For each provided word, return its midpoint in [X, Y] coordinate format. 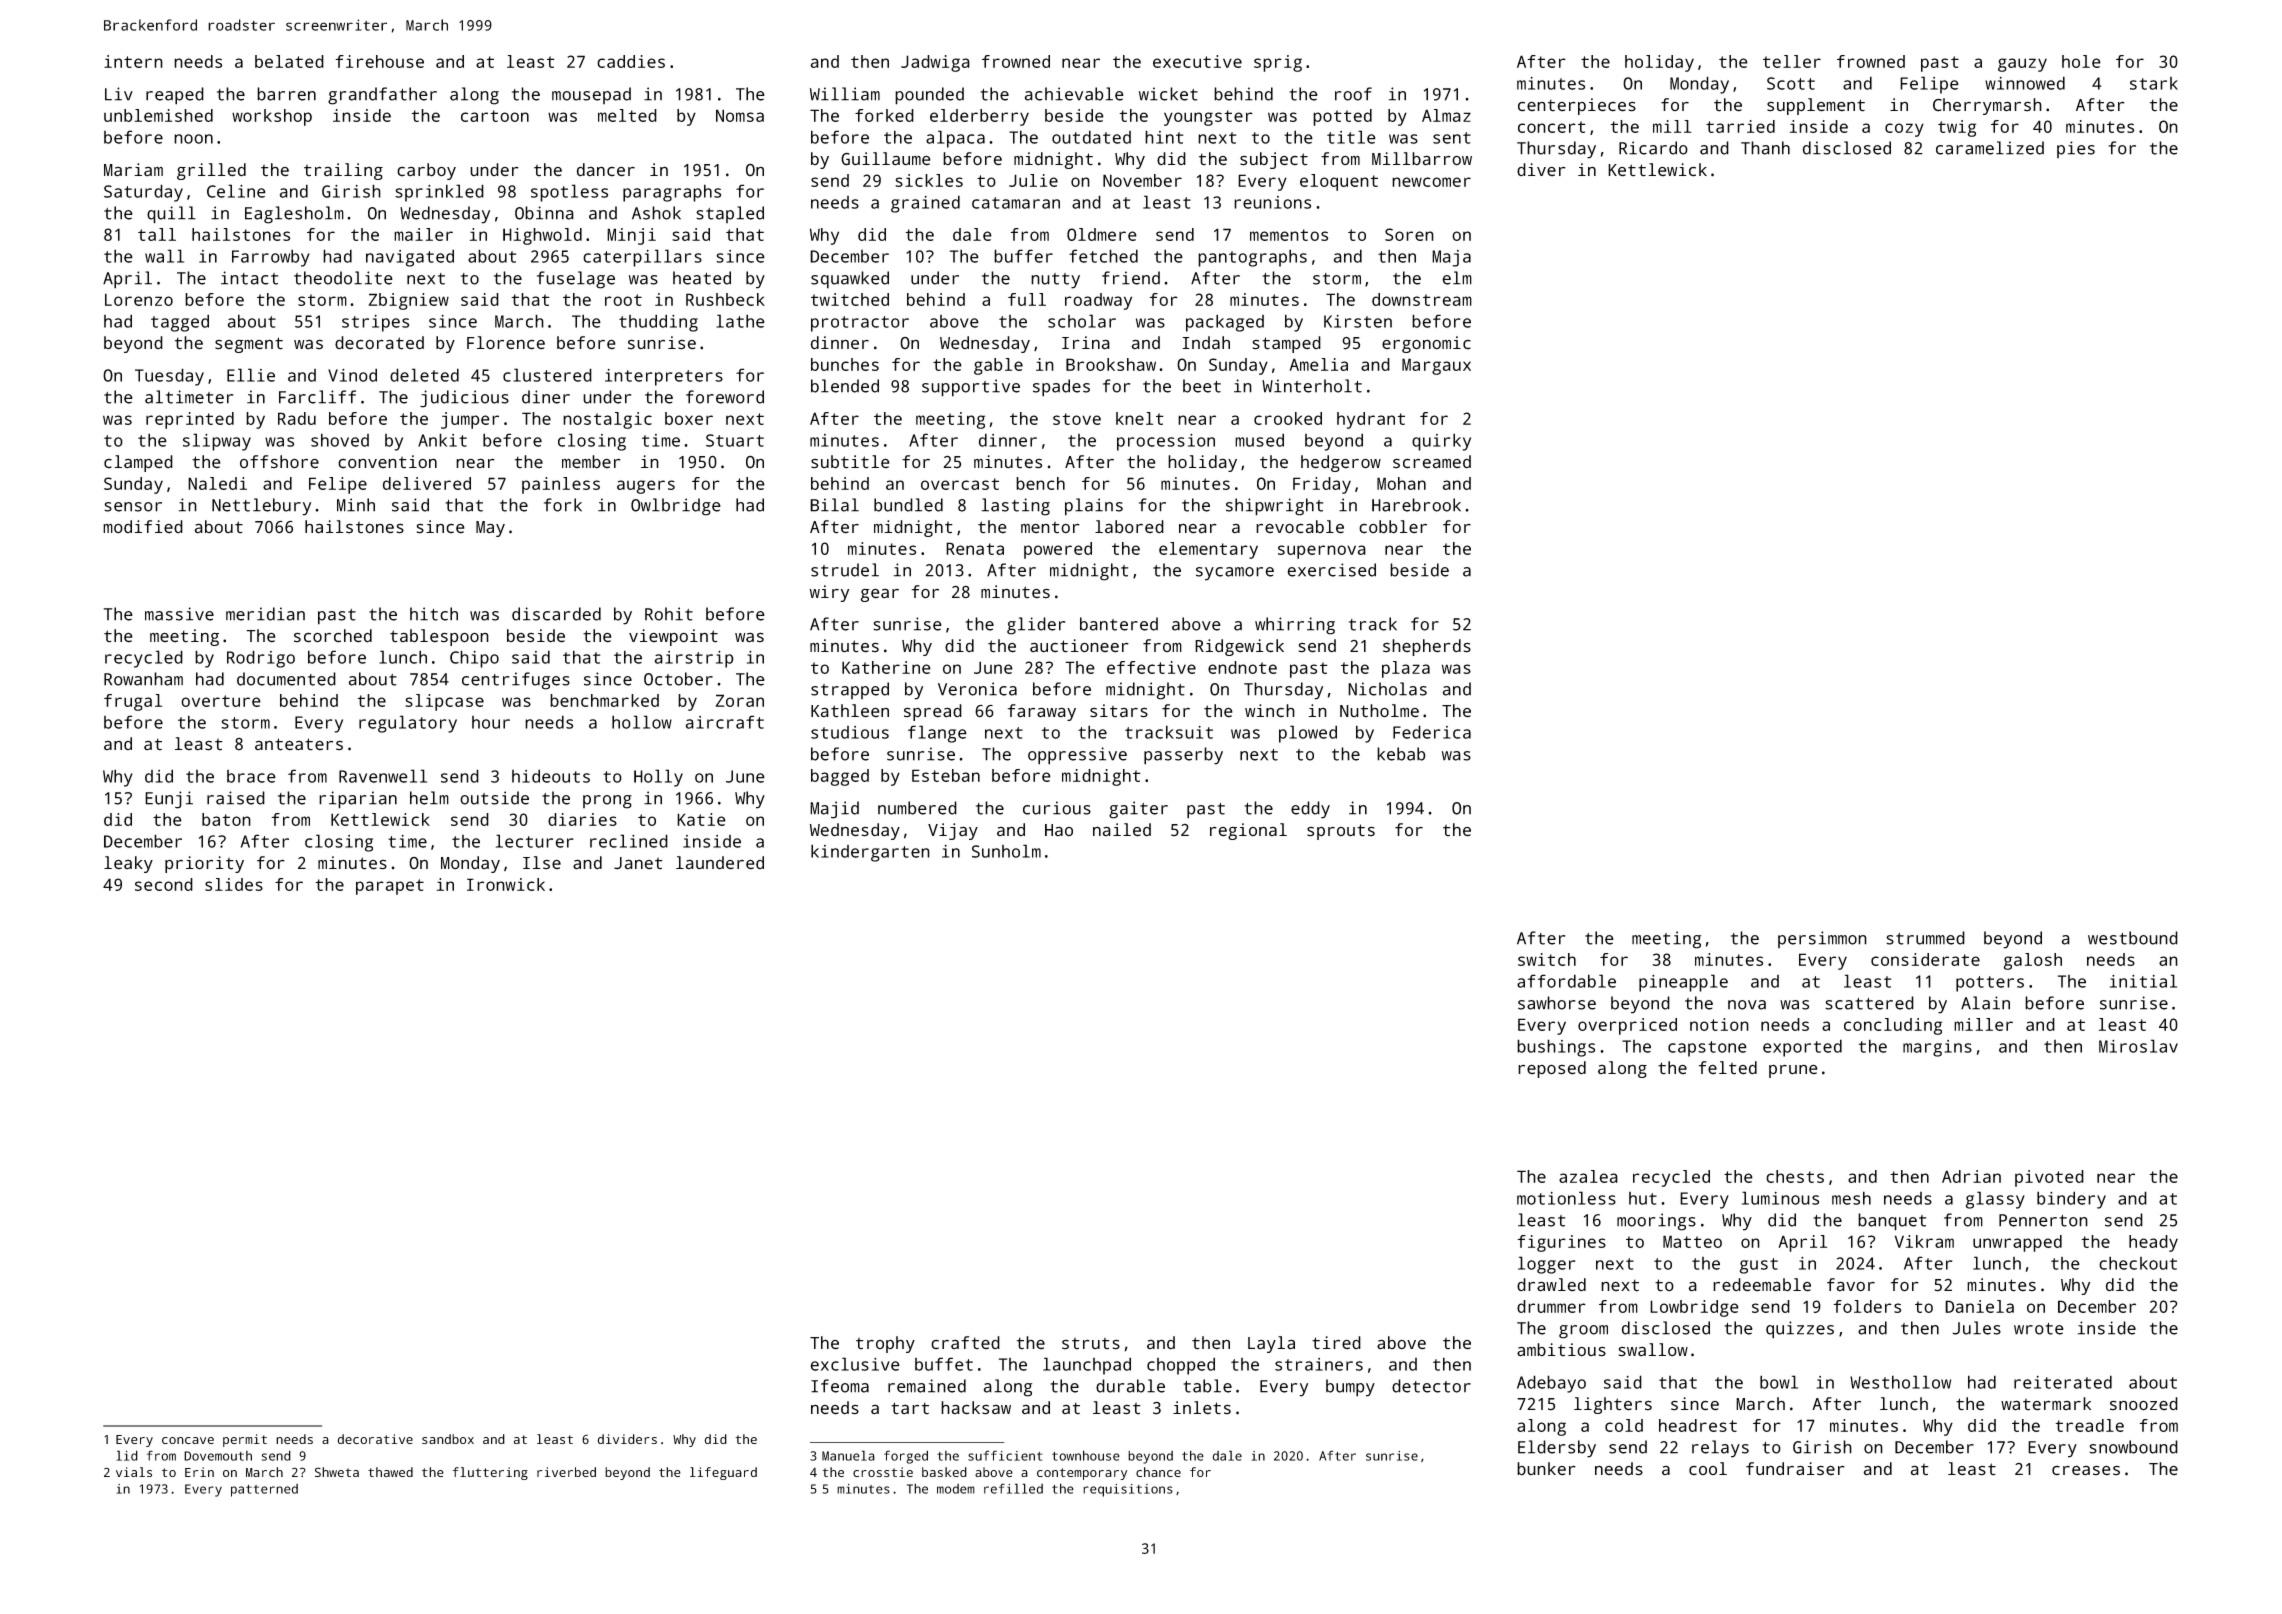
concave [188, 1440]
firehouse [379, 61]
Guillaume [886, 159]
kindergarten [870, 853]
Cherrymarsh [1987, 106]
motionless [1566, 1198]
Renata [975, 548]
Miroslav [2138, 1046]
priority [204, 864]
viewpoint [673, 637]
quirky [1441, 442]
